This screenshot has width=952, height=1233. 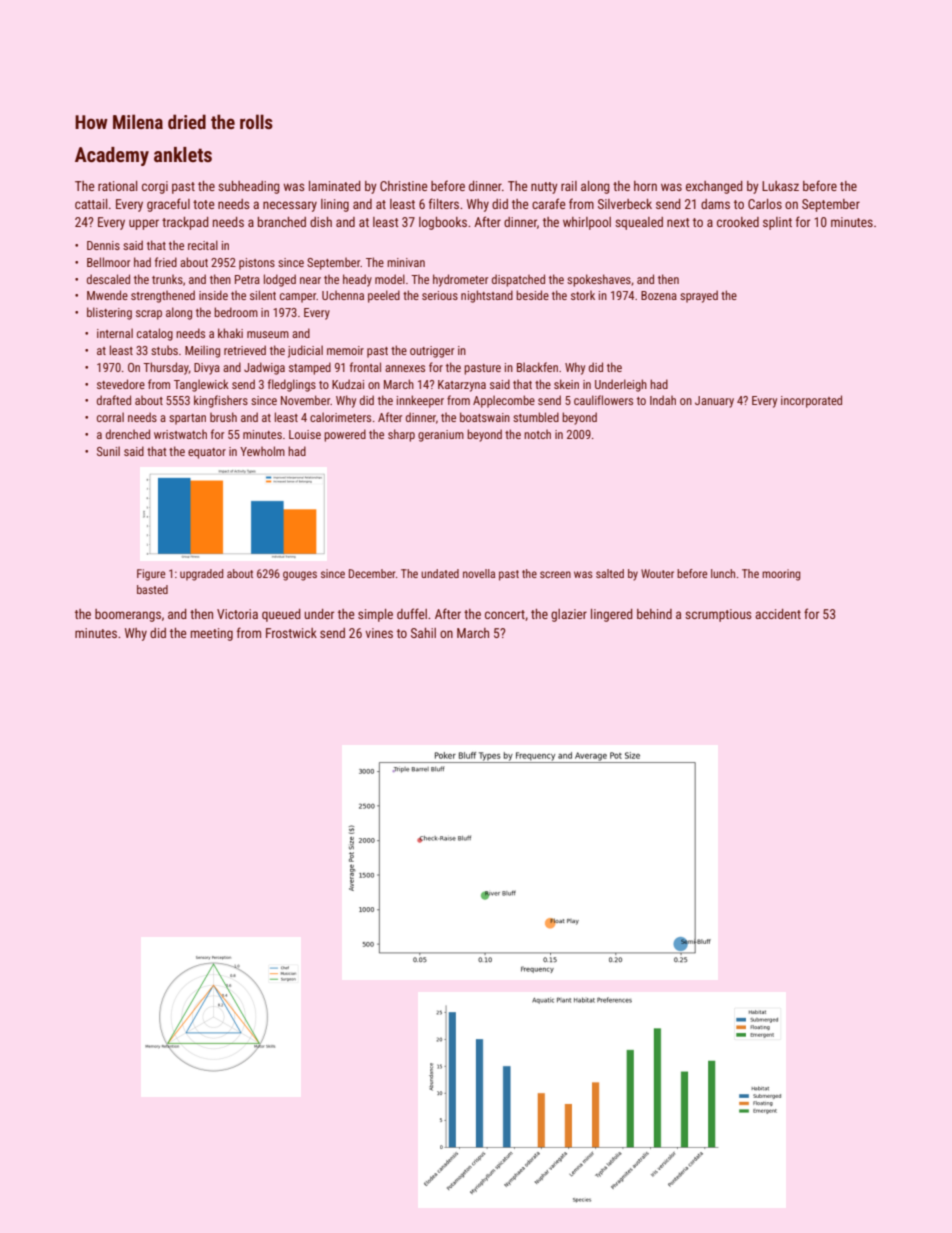 I want to click on internal, so click(x=115, y=333).
